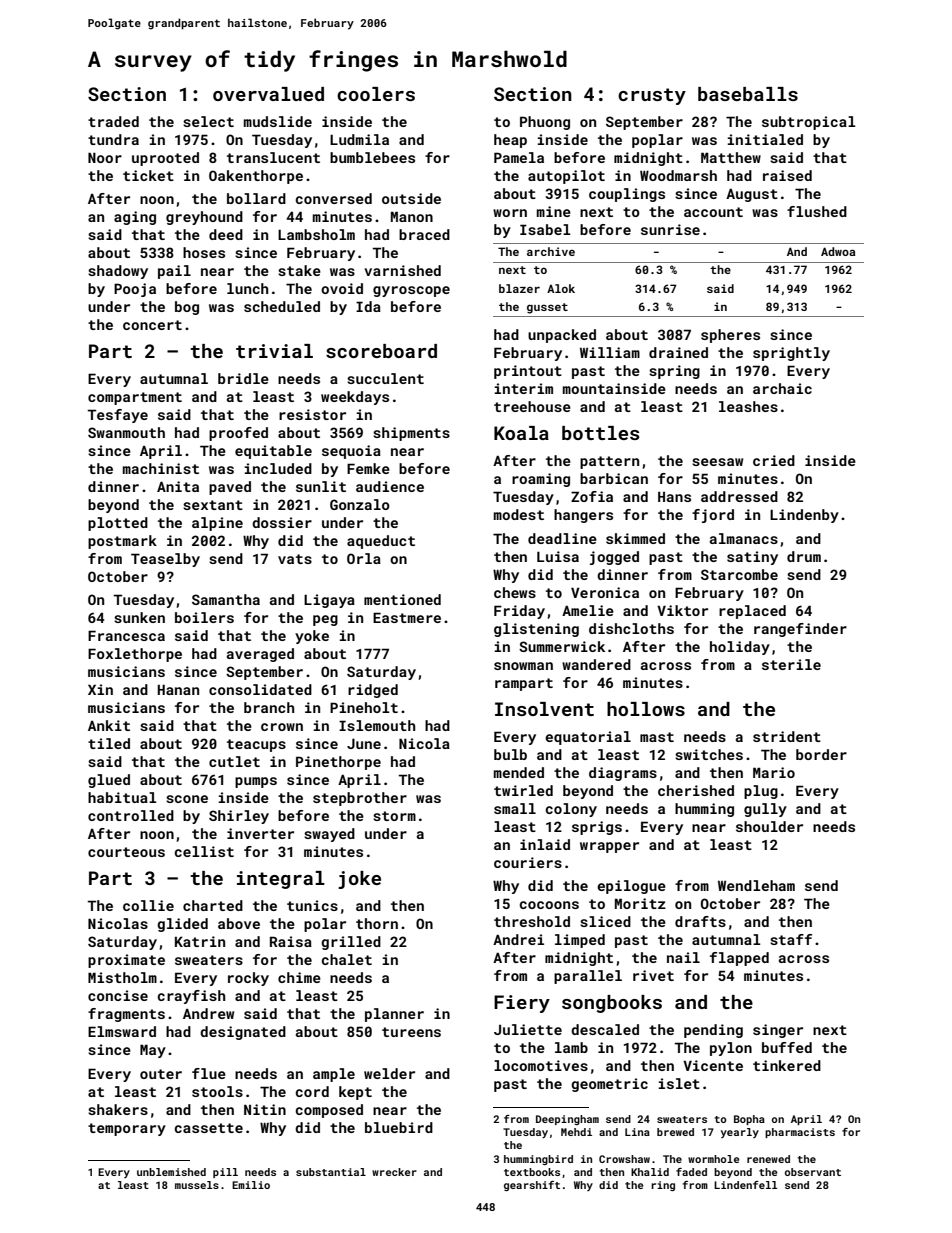 The image size is (952, 1233). I want to click on cried, so click(774, 460).
